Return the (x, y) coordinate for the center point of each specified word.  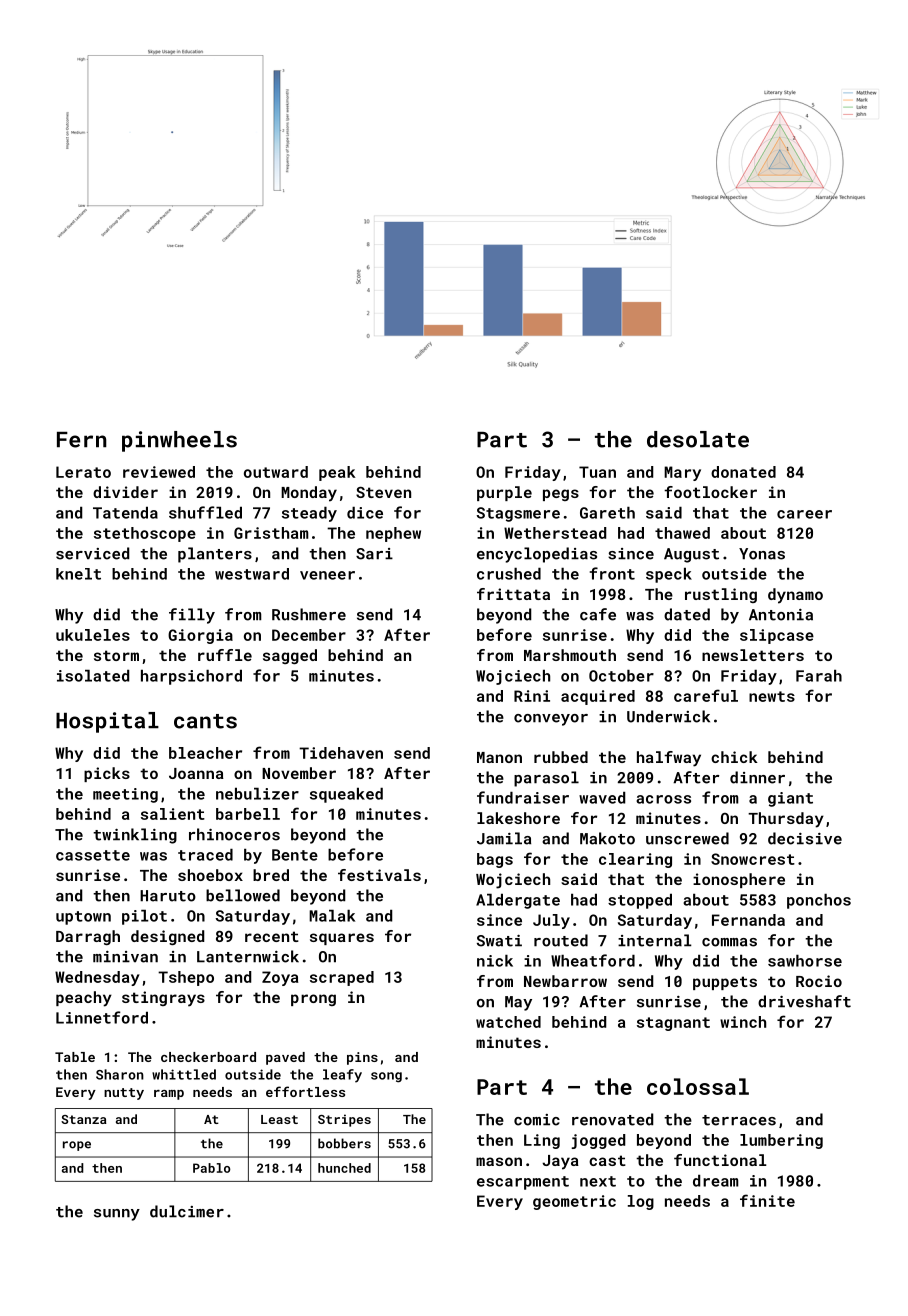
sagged (290, 656)
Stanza (84, 1119)
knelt (78, 574)
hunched (344, 1168)
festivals (379, 875)
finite (767, 1200)
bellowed (243, 895)
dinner (757, 777)
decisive (805, 838)
